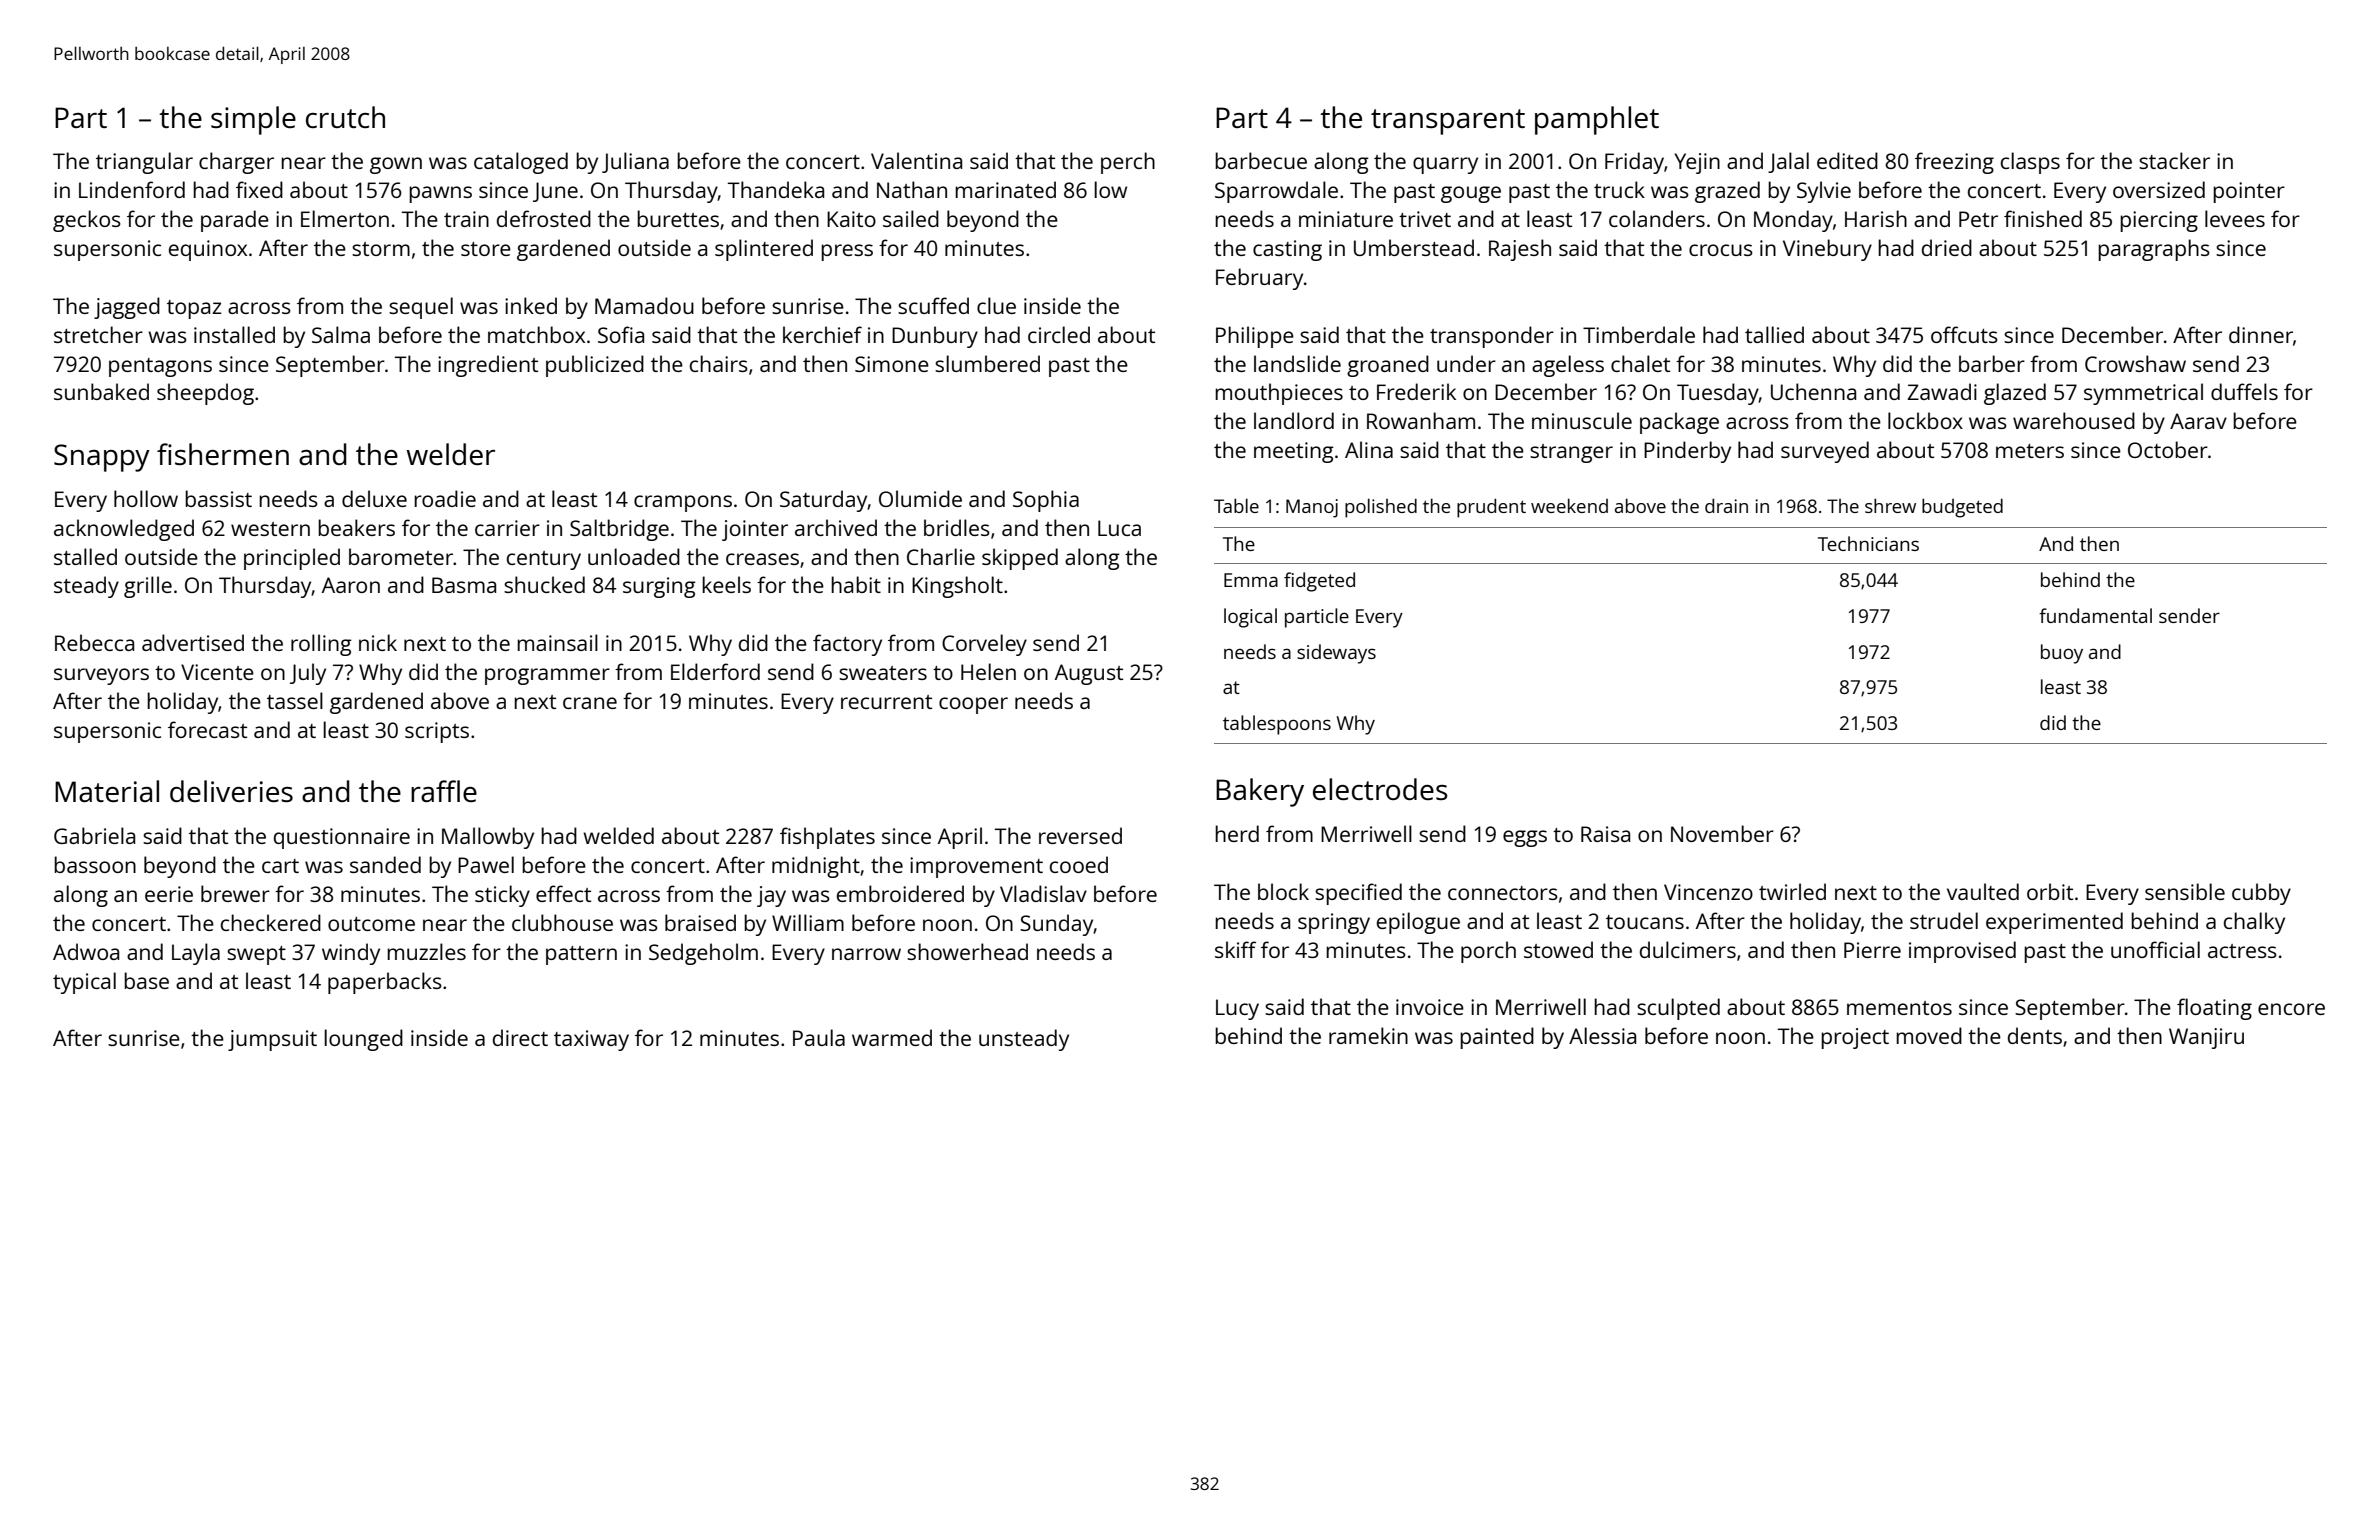 The height and width of the page is (1540, 2380). Describe the element at coordinates (2174, 160) in the page. I see `stacker` at that location.
